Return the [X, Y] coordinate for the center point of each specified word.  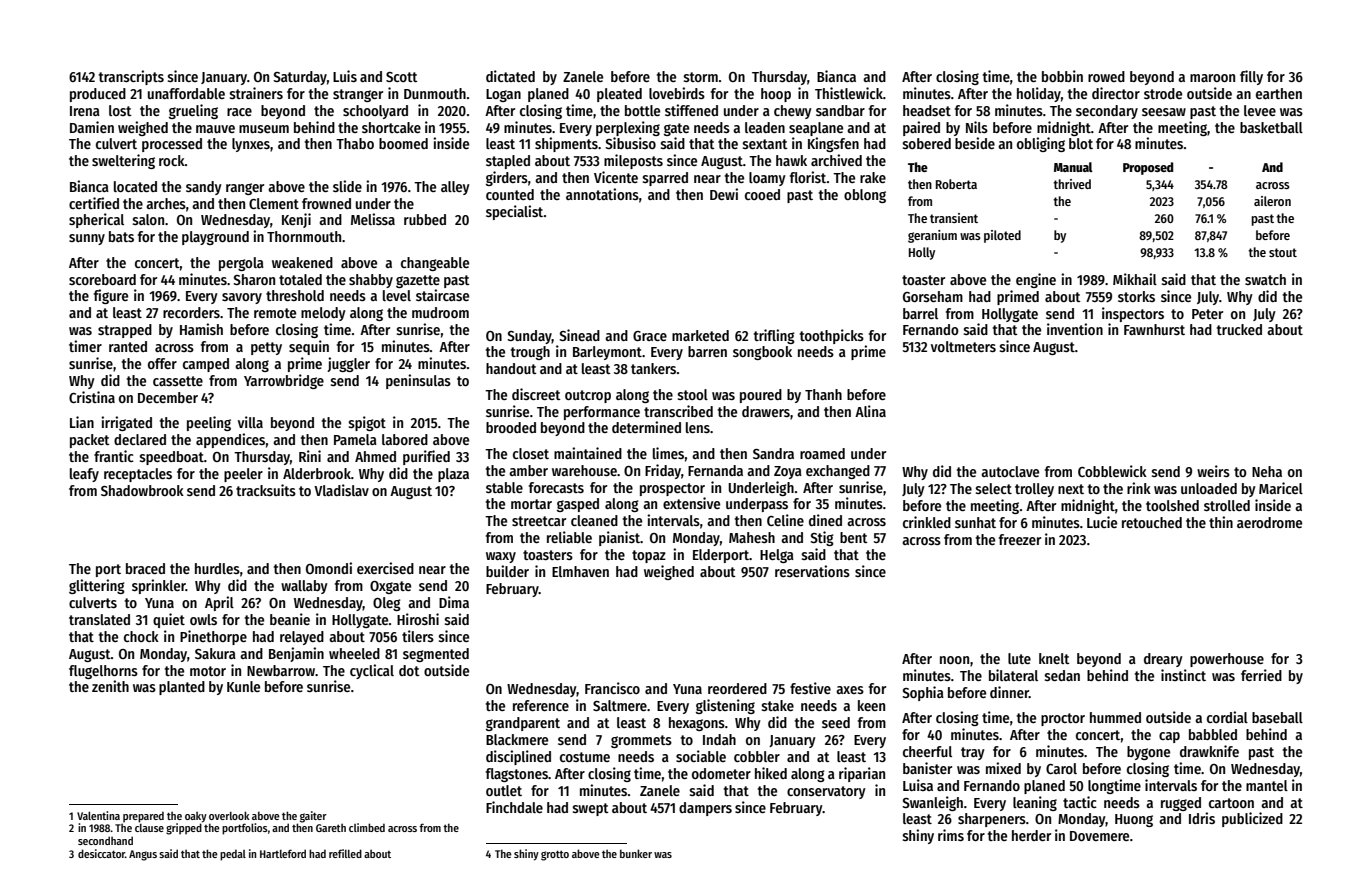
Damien [92, 127]
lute [1019, 658]
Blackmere [517, 739]
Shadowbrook [142, 490]
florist [808, 177]
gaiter [313, 817]
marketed [700, 335]
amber [528, 470]
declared [140, 439]
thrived [1072, 184]
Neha [1267, 471]
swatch [1265, 279]
